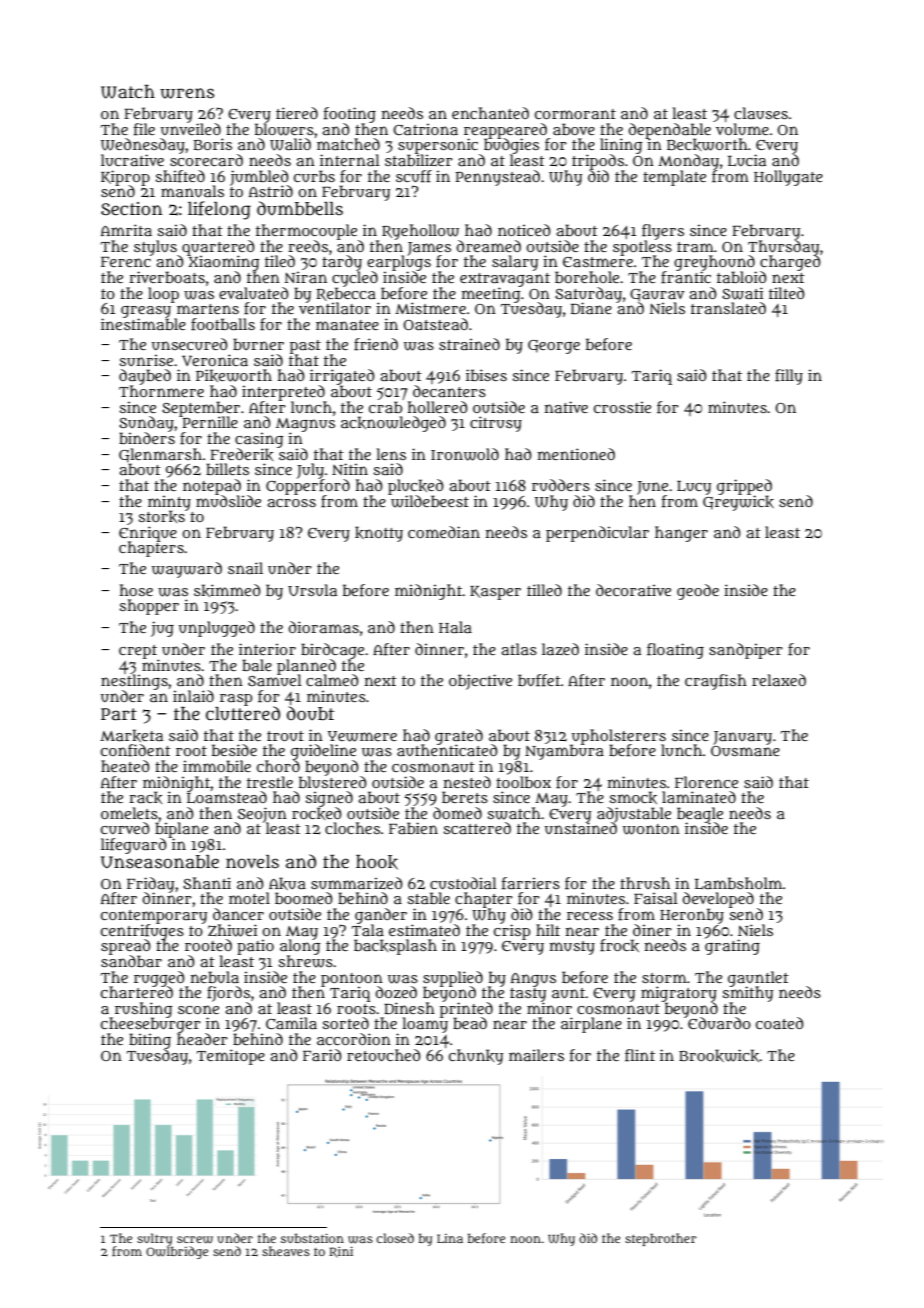 This screenshot has height=1308, width=924. Describe the element at coordinates (379, 534) in the screenshot. I see `knotty` at that location.
